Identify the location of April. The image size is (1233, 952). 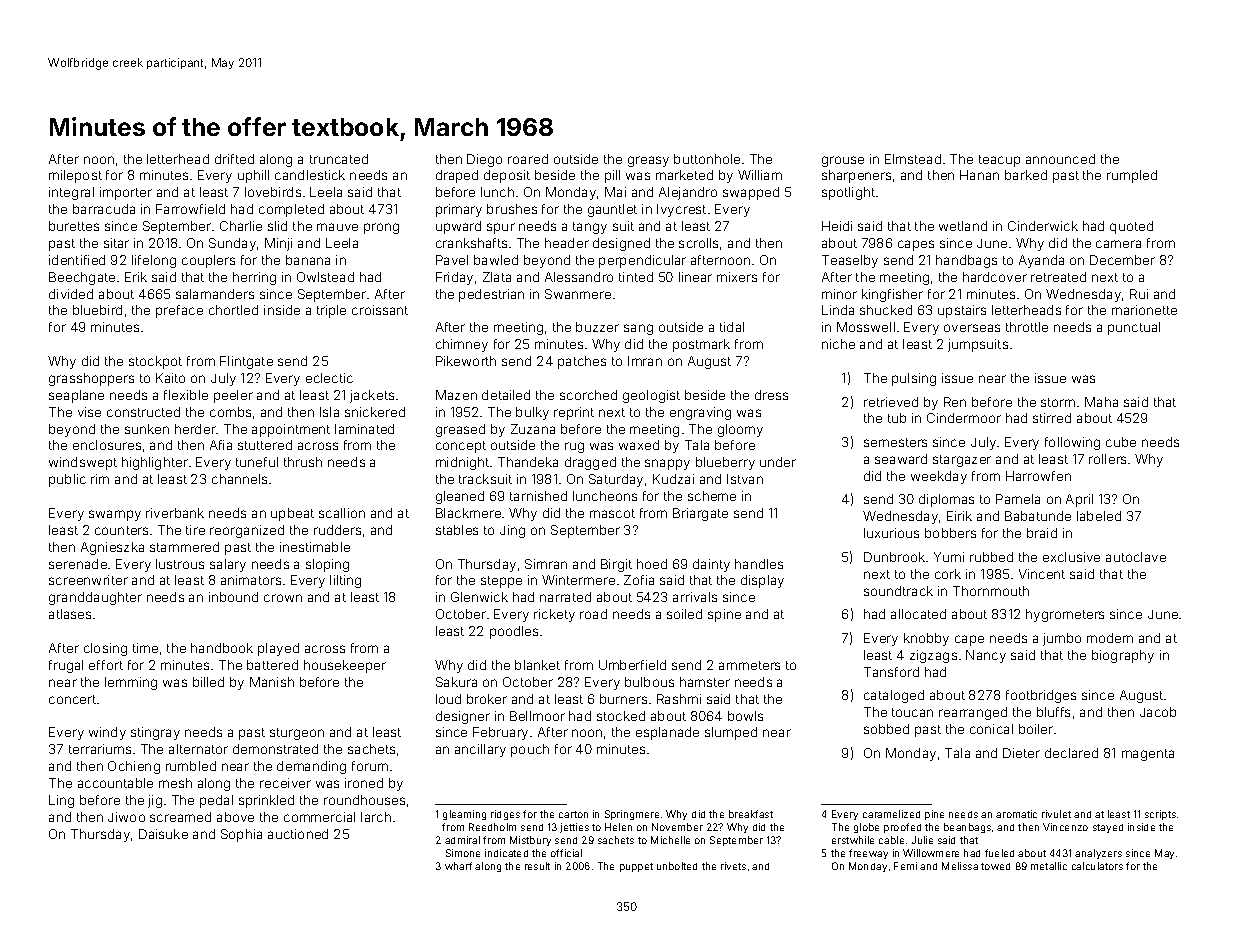
(1079, 500).
